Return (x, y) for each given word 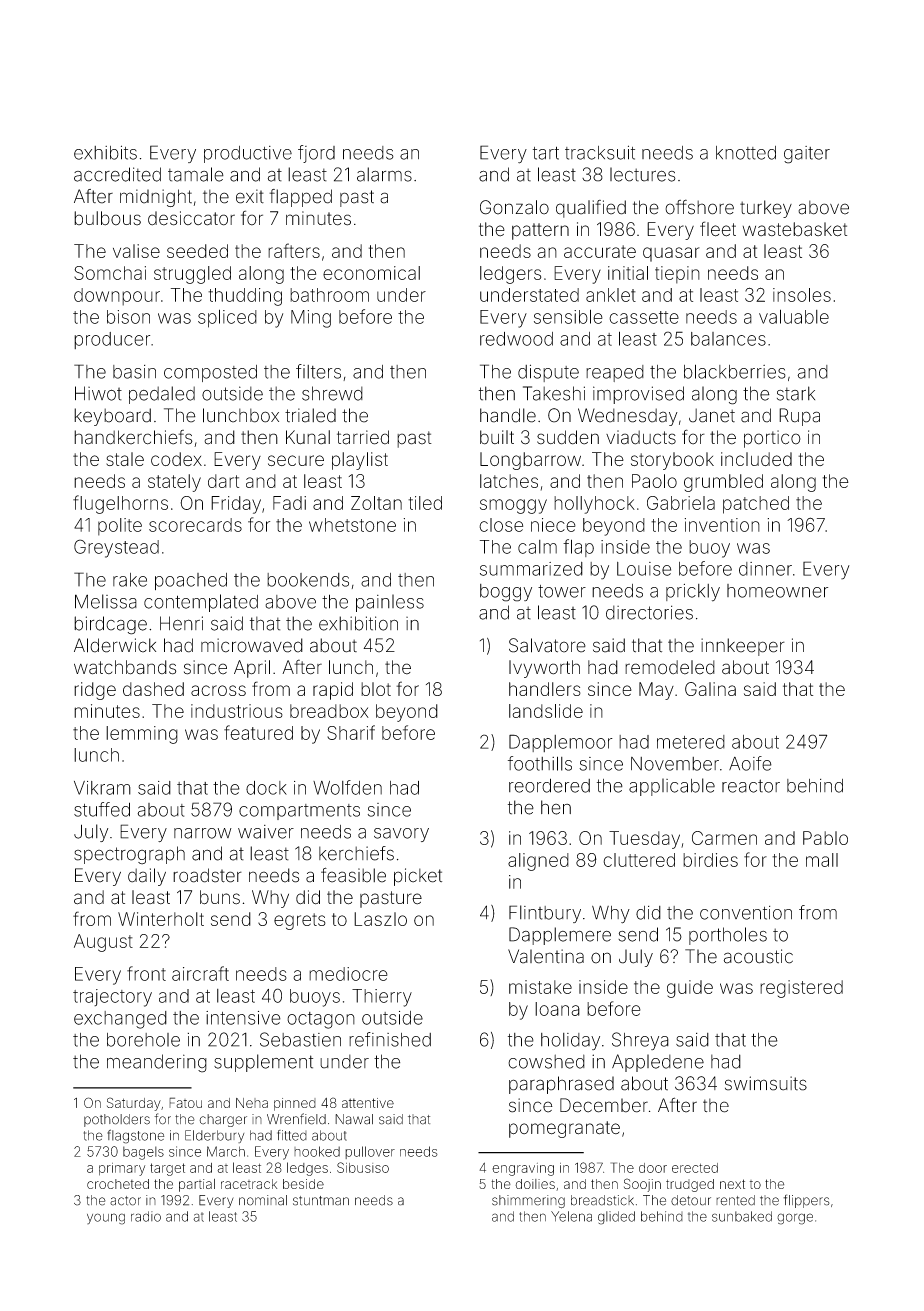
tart (546, 153)
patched (756, 505)
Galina (710, 689)
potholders (117, 1120)
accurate (600, 251)
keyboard (112, 417)
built (497, 437)
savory (401, 835)
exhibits (105, 152)
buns (220, 897)
